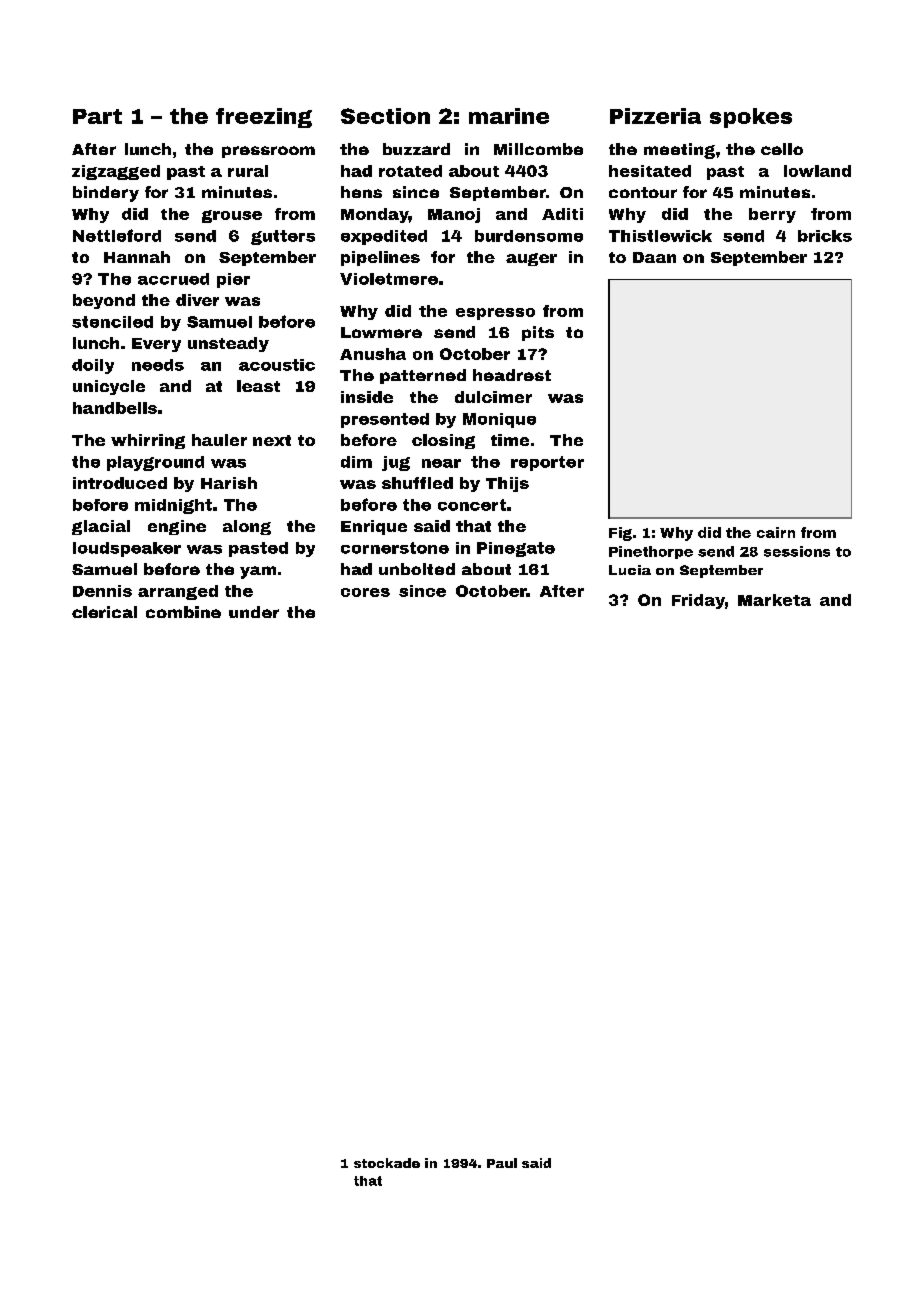 The height and width of the screenshot is (1308, 924). Describe the element at coordinates (529, 236) in the screenshot. I see `burdensome` at that location.
